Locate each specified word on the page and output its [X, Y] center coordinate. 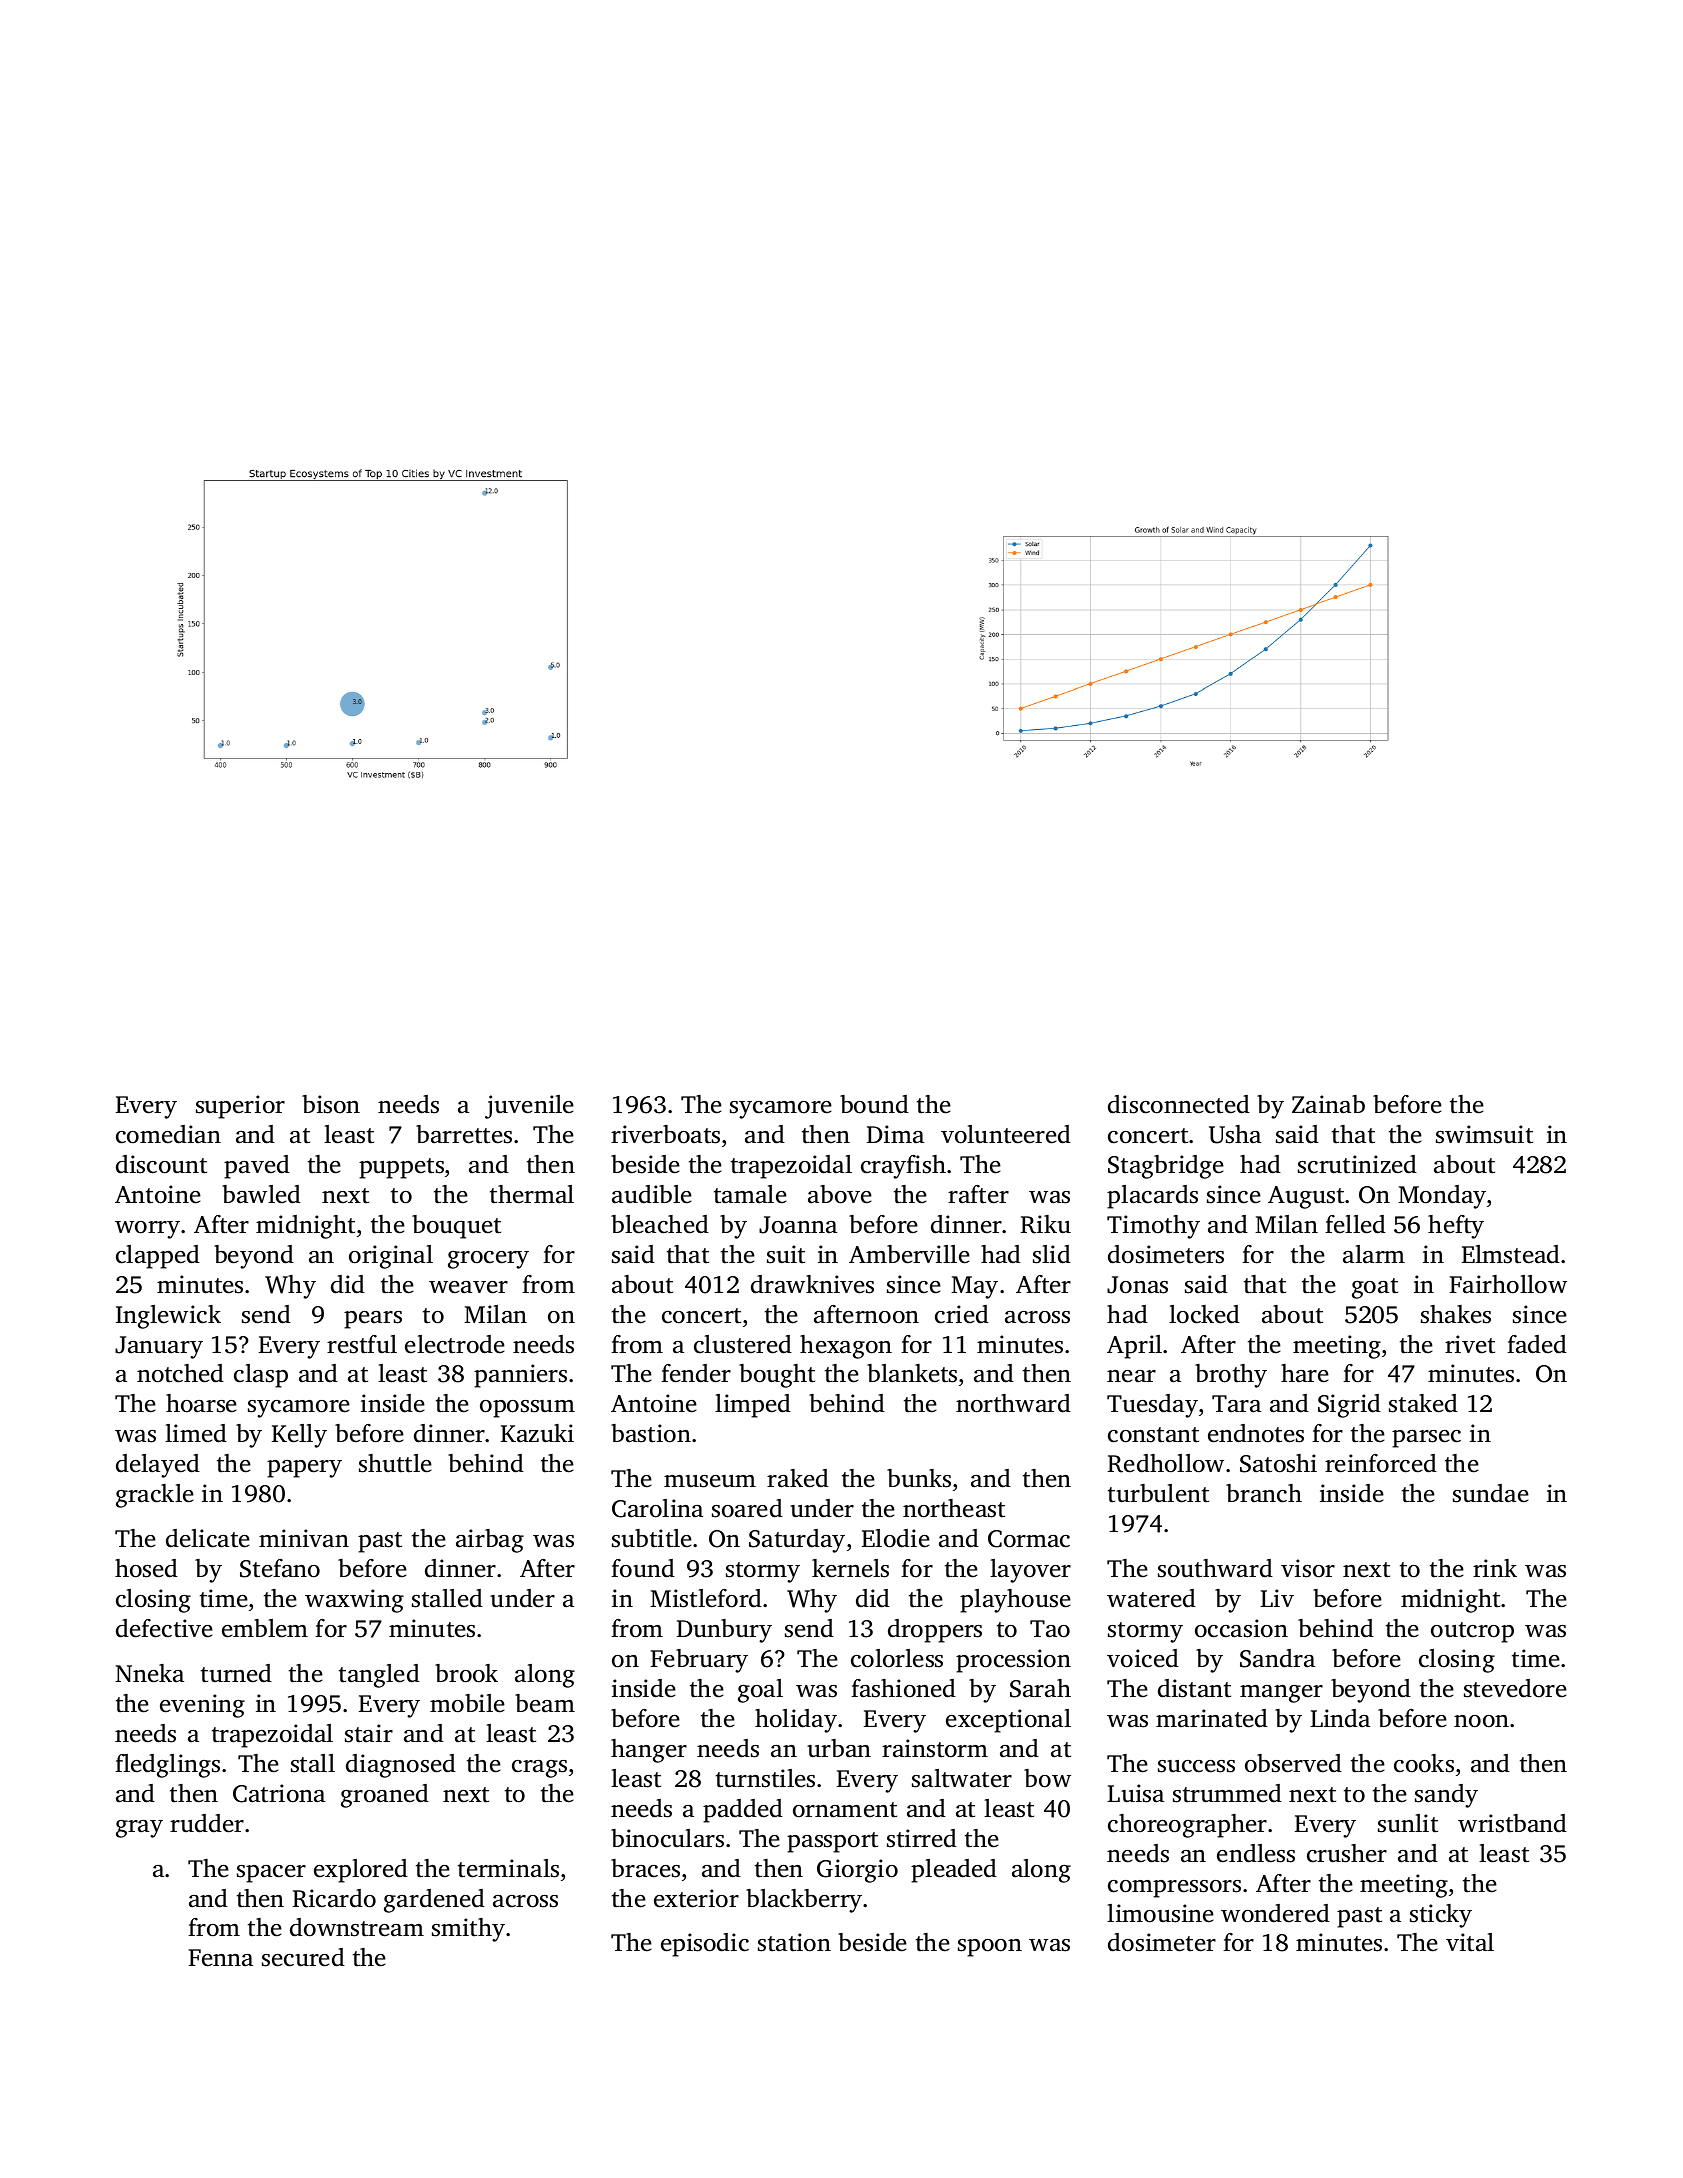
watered [1151, 1598]
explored [361, 1871]
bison [331, 1104]
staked [1423, 1403]
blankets [912, 1373]
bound [874, 1104]
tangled [379, 1676]
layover [1030, 1571]
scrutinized [1357, 1164]
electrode [455, 1344]
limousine [1160, 1913]
